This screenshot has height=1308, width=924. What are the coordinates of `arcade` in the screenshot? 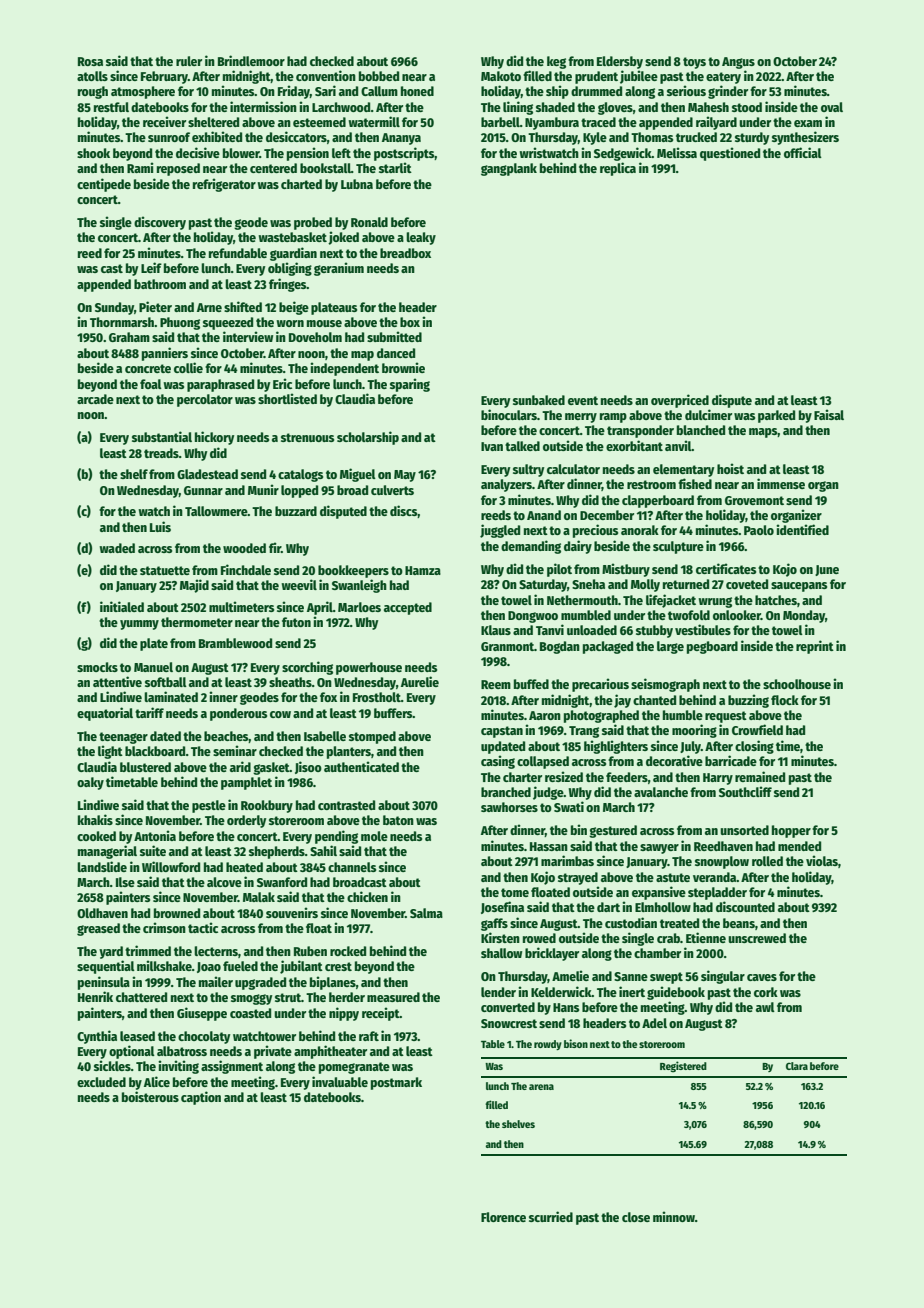 It's located at (95, 399).
